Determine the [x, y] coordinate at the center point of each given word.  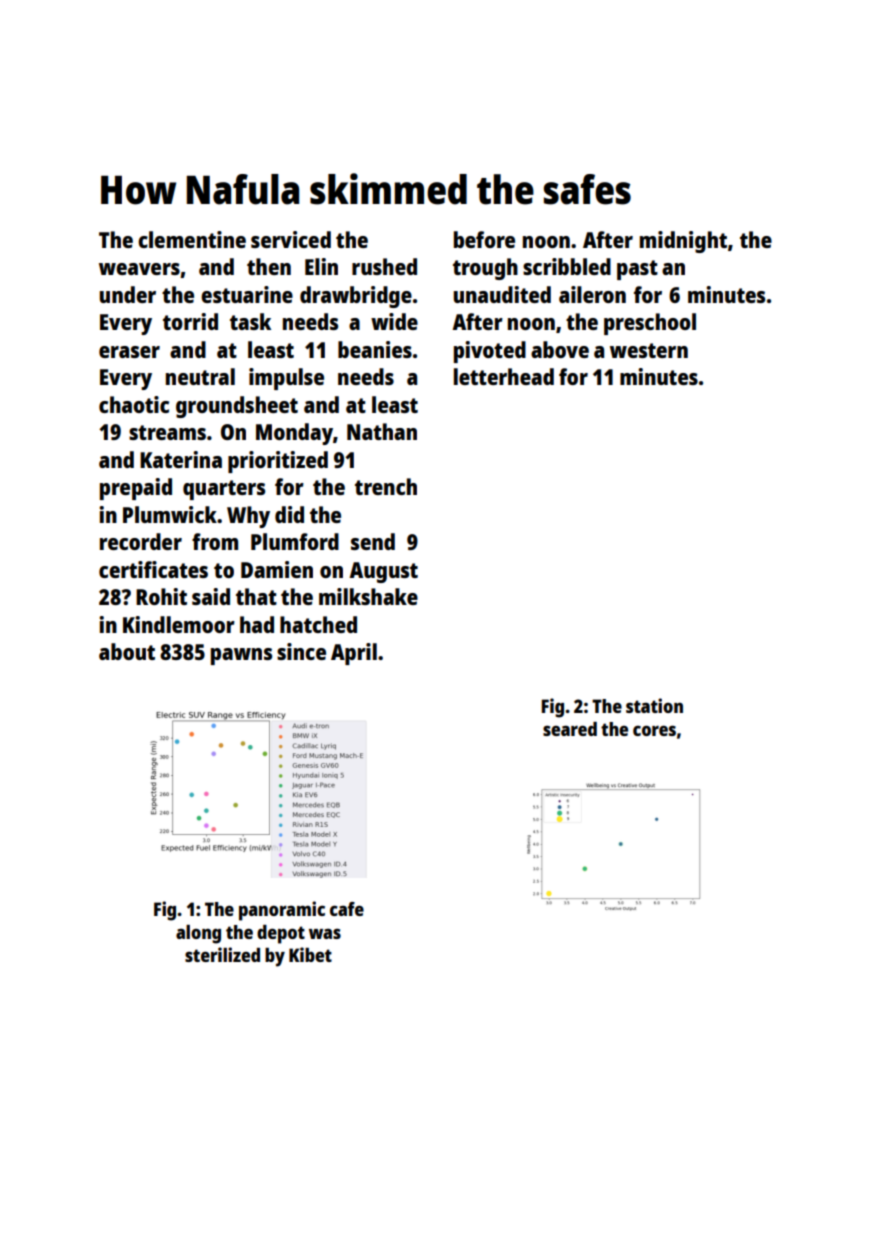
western [649, 350]
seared [570, 729]
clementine [192, 239]
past [637, 270]
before [484, 239]
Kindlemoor [179, 624]
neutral [200, 376]
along [198, 934]
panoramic [282, 911]
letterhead [504, 376]
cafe [347, 909]
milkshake [368, 596]
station [654, 705]
